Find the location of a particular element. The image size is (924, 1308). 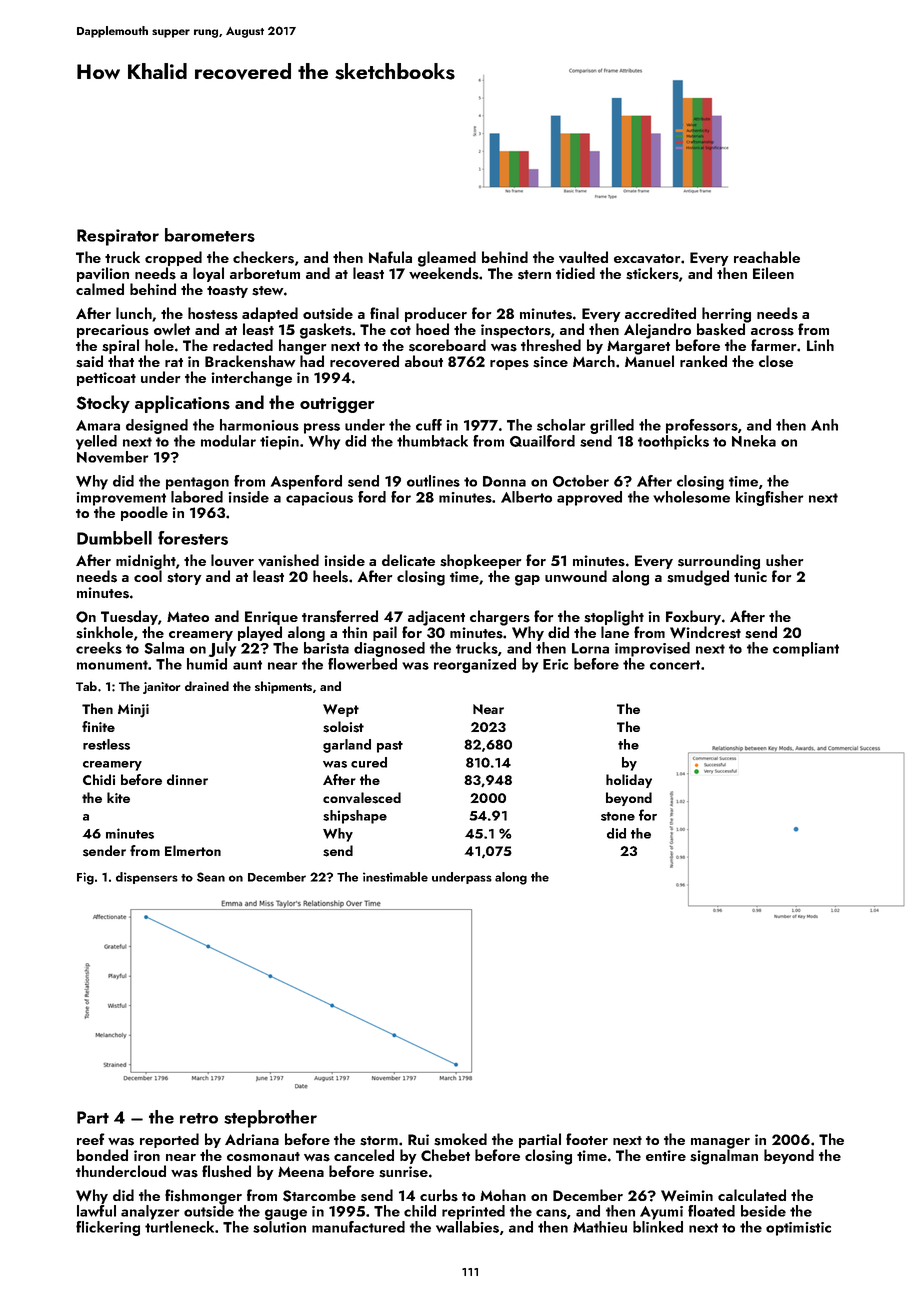

concert is located at coordinates (675, 665).
